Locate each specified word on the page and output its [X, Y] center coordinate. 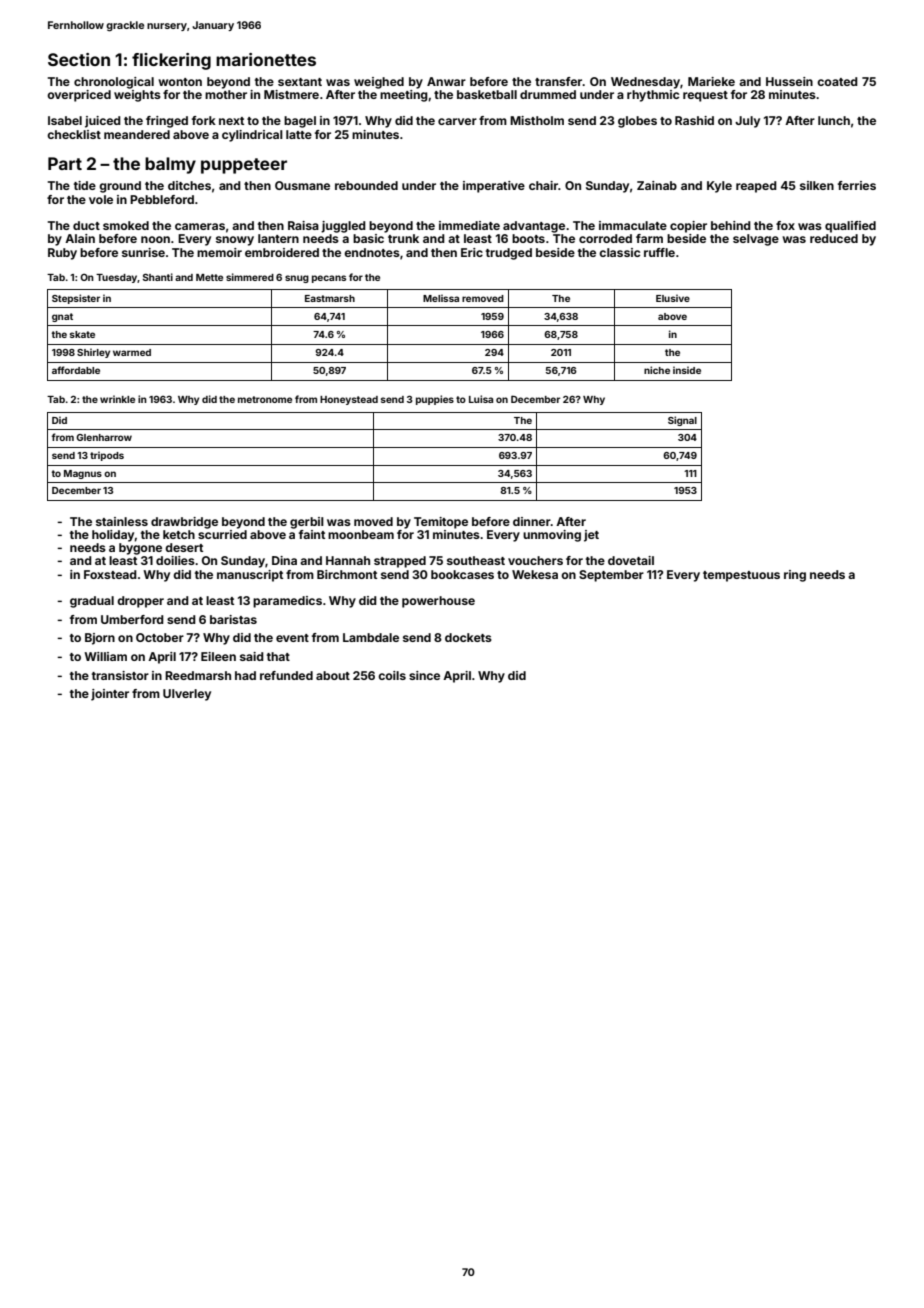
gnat [62, 317]
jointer [110, 695]
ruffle [659, 252]
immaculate [633, 225]
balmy [170, 165]
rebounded [366, 185]
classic [619, 252]
